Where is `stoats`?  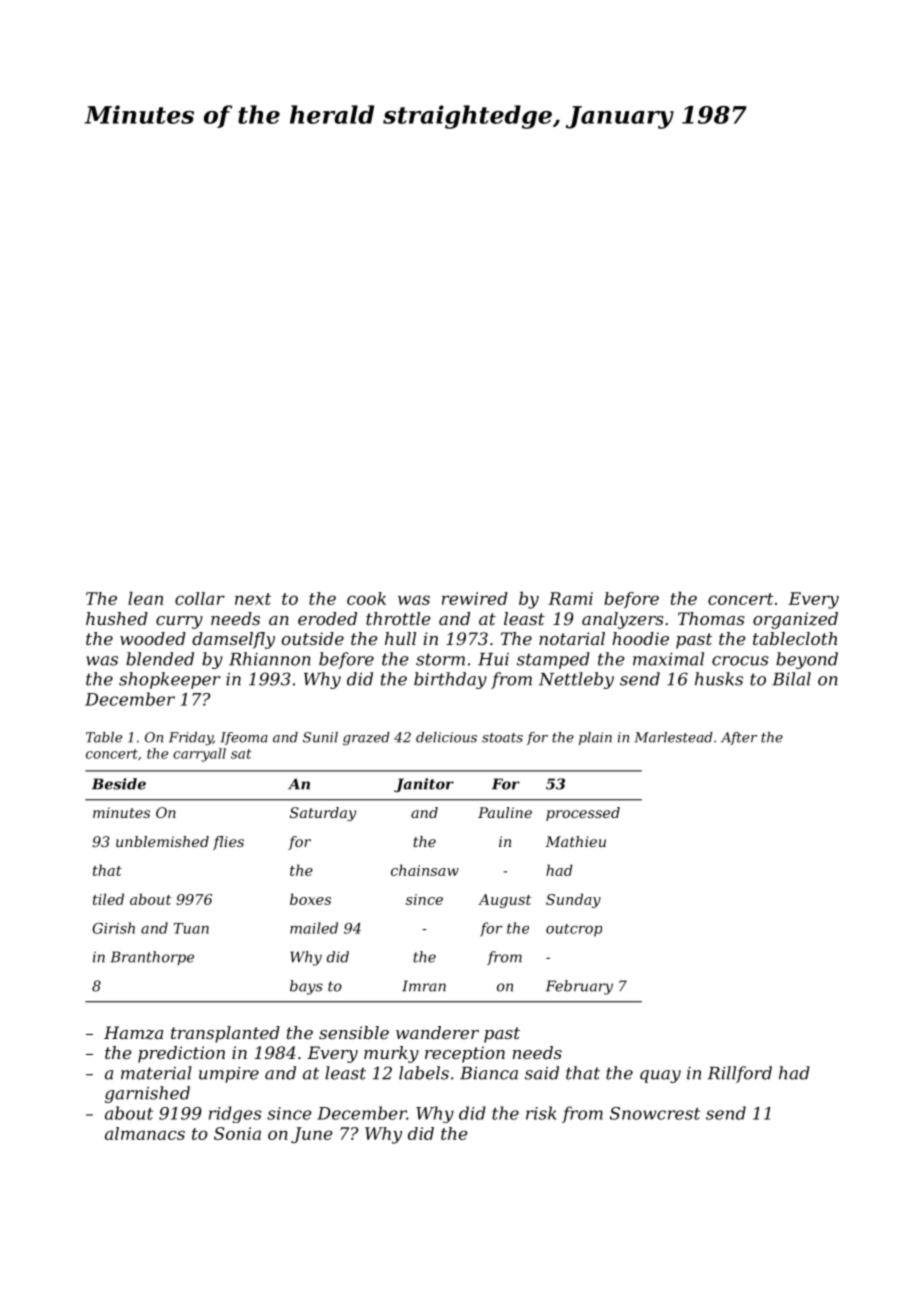 stoats is located at coordinates (502, 738).
